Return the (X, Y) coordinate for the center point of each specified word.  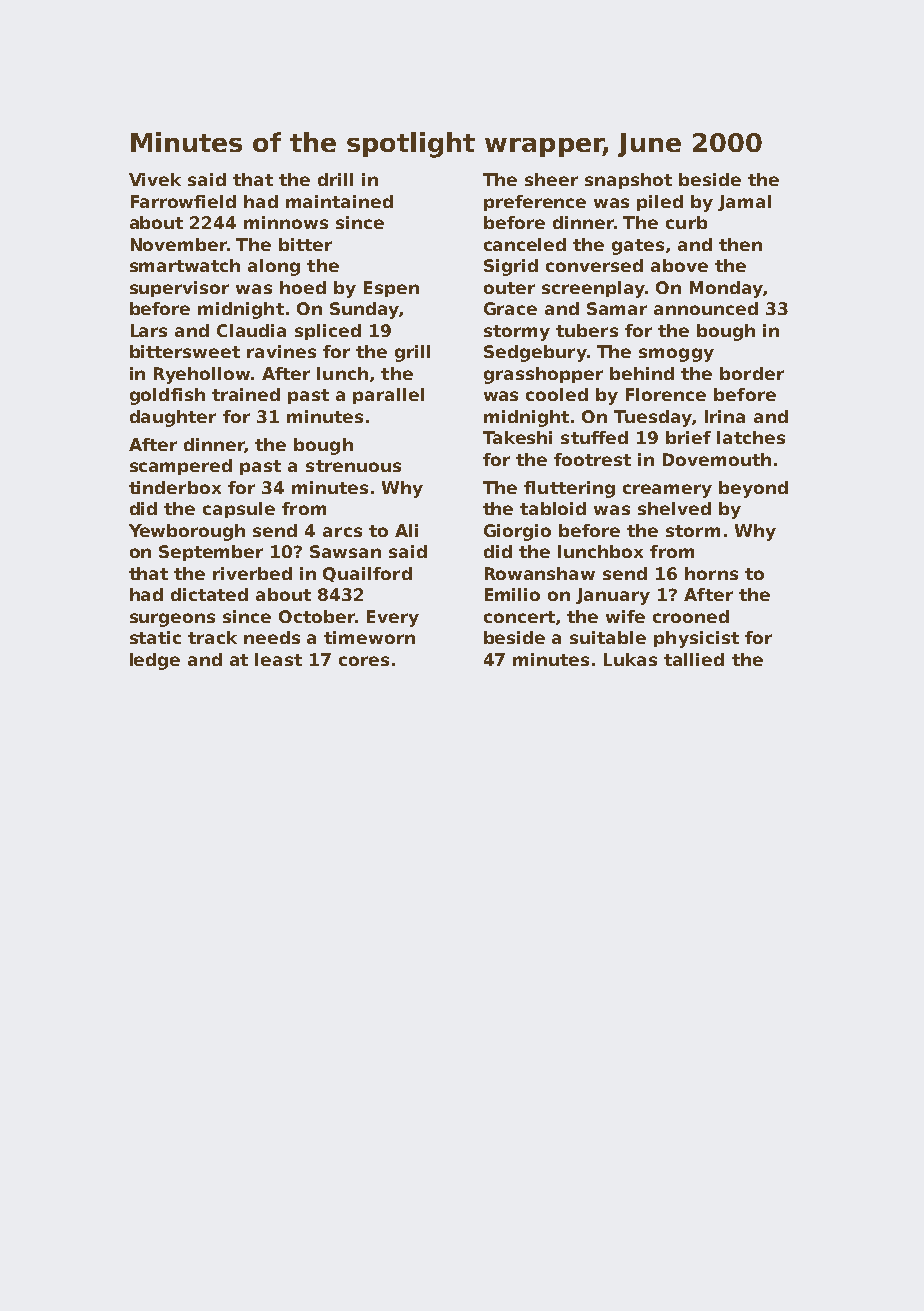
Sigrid (511, 267)
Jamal (744, 203)
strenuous (353, 466)
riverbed (252, 573)
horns (711, 573)
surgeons (172, 620)
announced (706, 308)
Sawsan (345, 551)
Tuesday (653, 418)
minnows (286, 222)
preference (535, 203)
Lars (149, 330)
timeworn (369, 637)
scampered (181, 467)
